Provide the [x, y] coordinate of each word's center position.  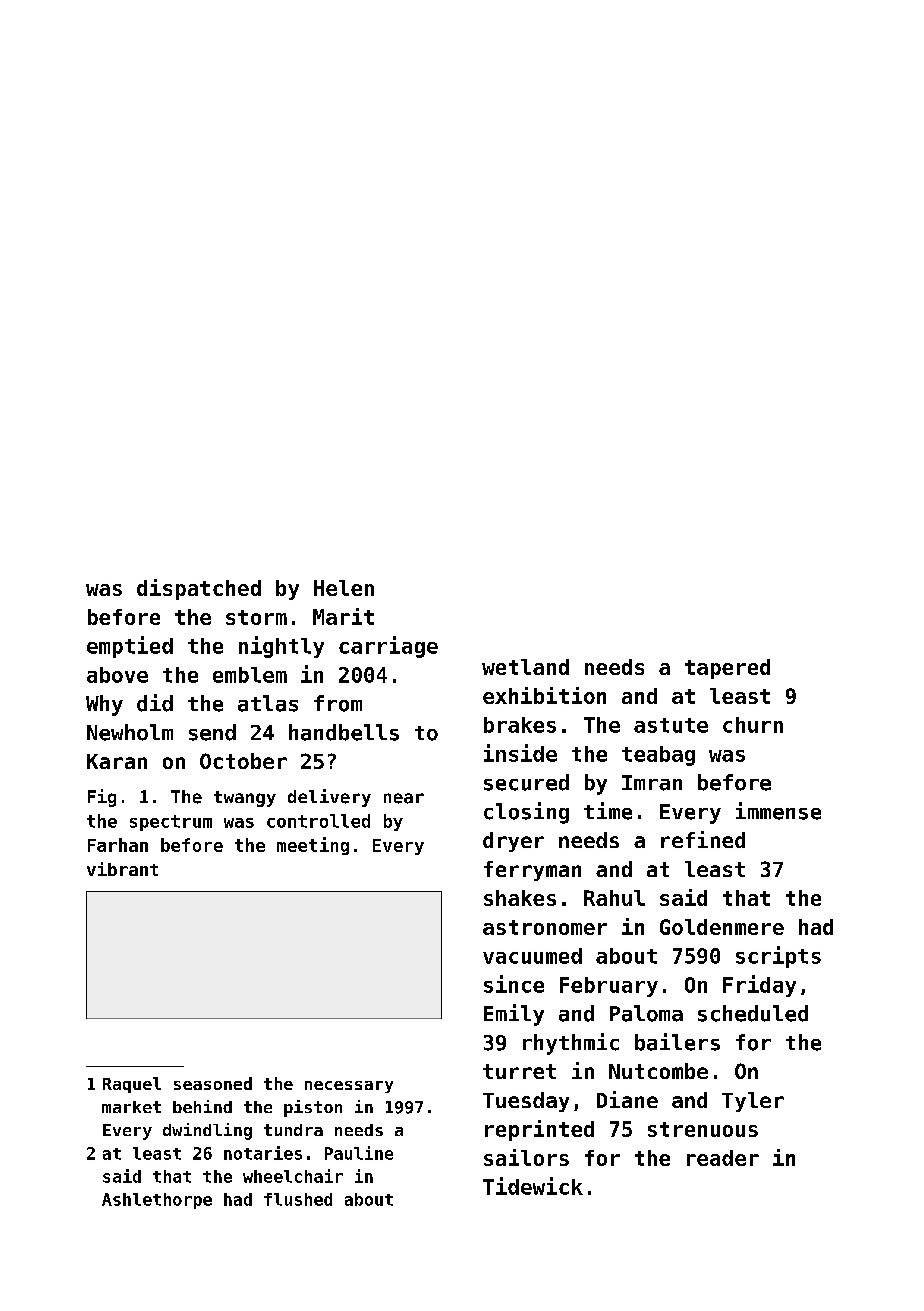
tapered [727, 669]
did [155, 703]
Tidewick [533, 1186]
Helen [344, 588]
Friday [759, 986]
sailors [526, 1157]
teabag [658, 756]
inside [520, 753]
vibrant [122, 869]
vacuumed [532, 956]
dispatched [199, 589]
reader [723, 1158]
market [131, 1107]
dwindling [207, 1131]
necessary [349, 1087]
